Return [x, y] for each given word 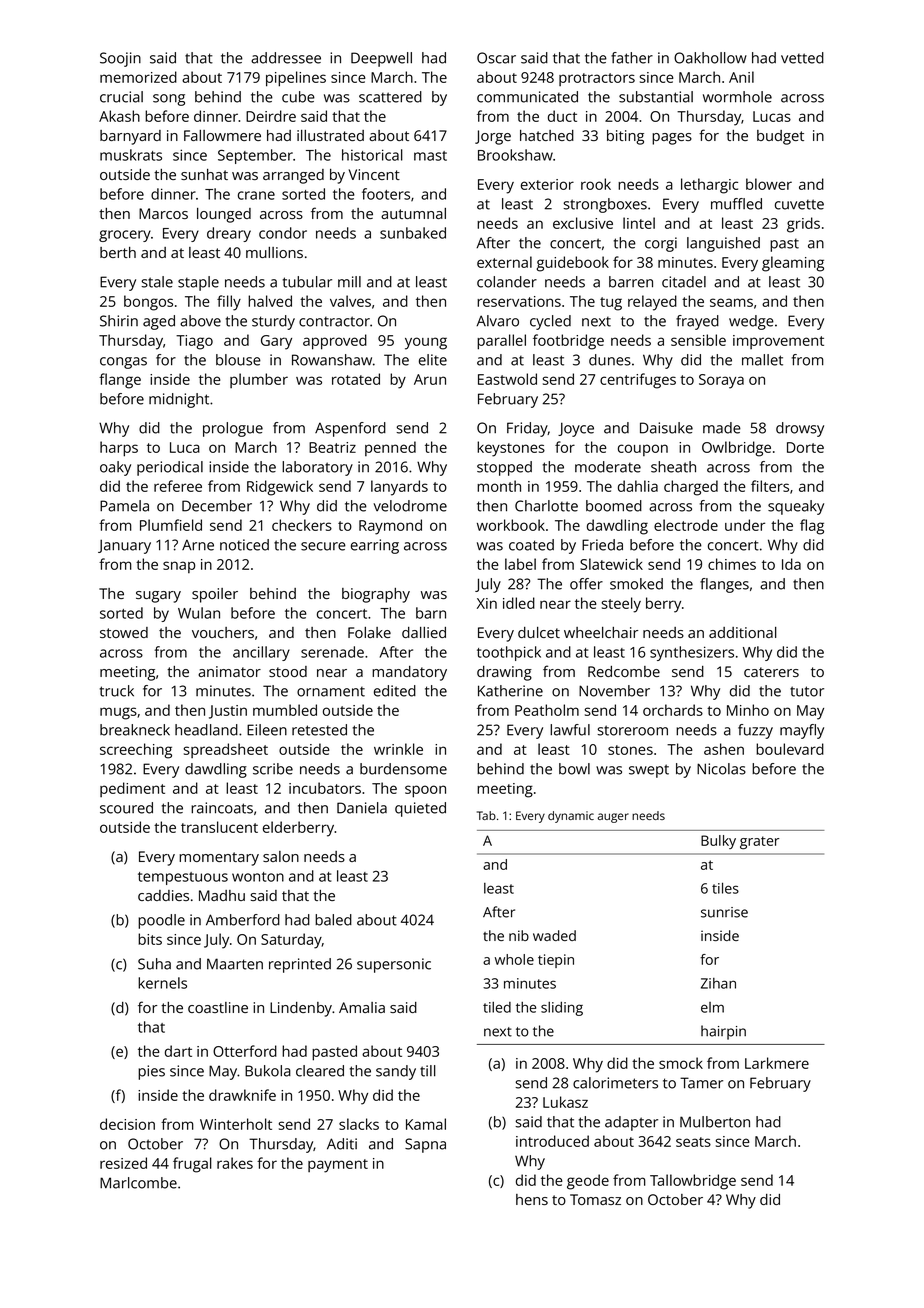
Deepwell [381, 59]
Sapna [425, 1145]
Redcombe [624, 671]
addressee [286, 58]
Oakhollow [710, 58]
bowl [574, 769]
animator [229, 671]
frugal [192, 1165]
